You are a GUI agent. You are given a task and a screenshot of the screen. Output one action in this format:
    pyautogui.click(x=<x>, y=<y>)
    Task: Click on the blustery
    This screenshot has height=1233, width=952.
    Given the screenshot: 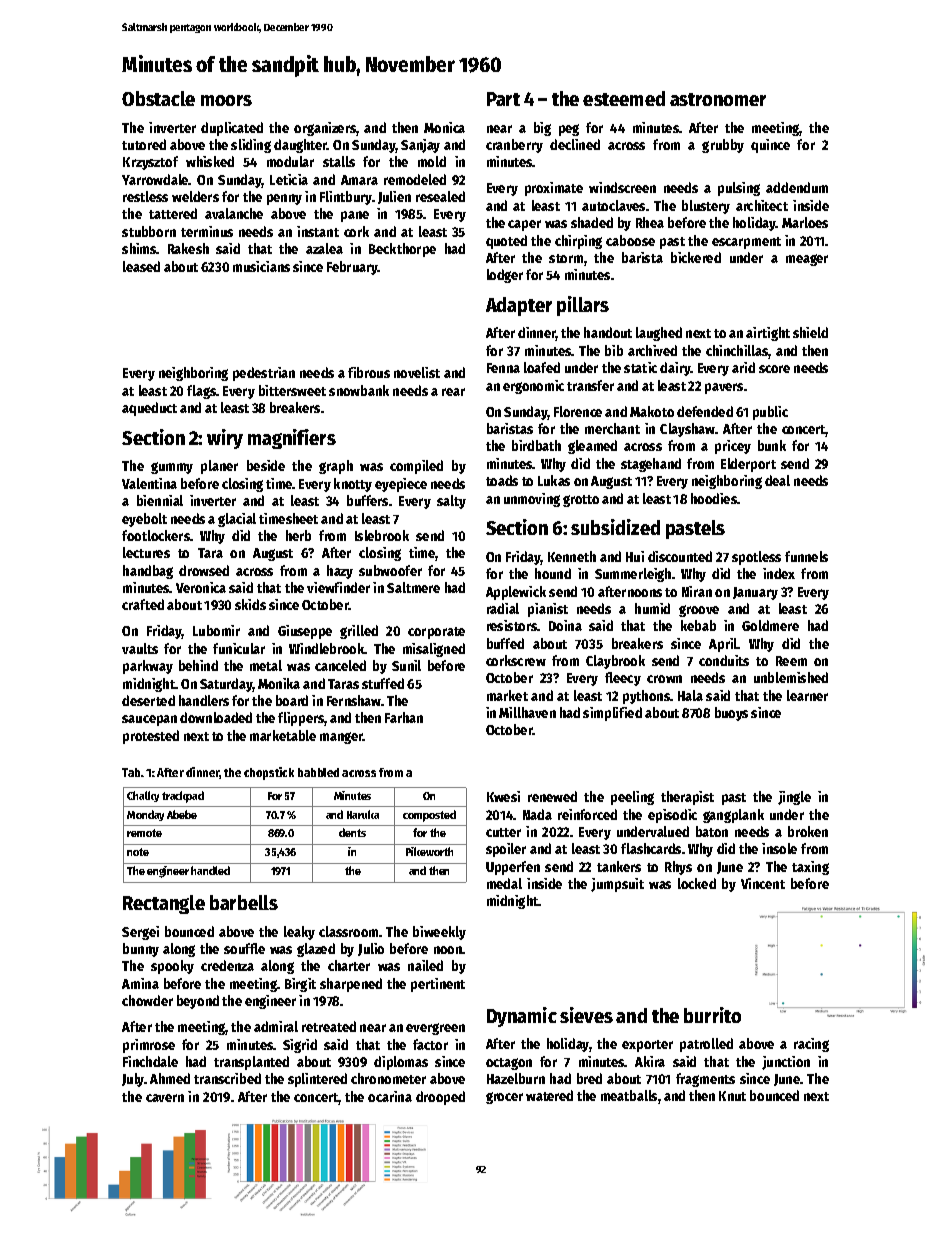 What is the action you would take?
    pyautogui.click(x=706, y=207)
